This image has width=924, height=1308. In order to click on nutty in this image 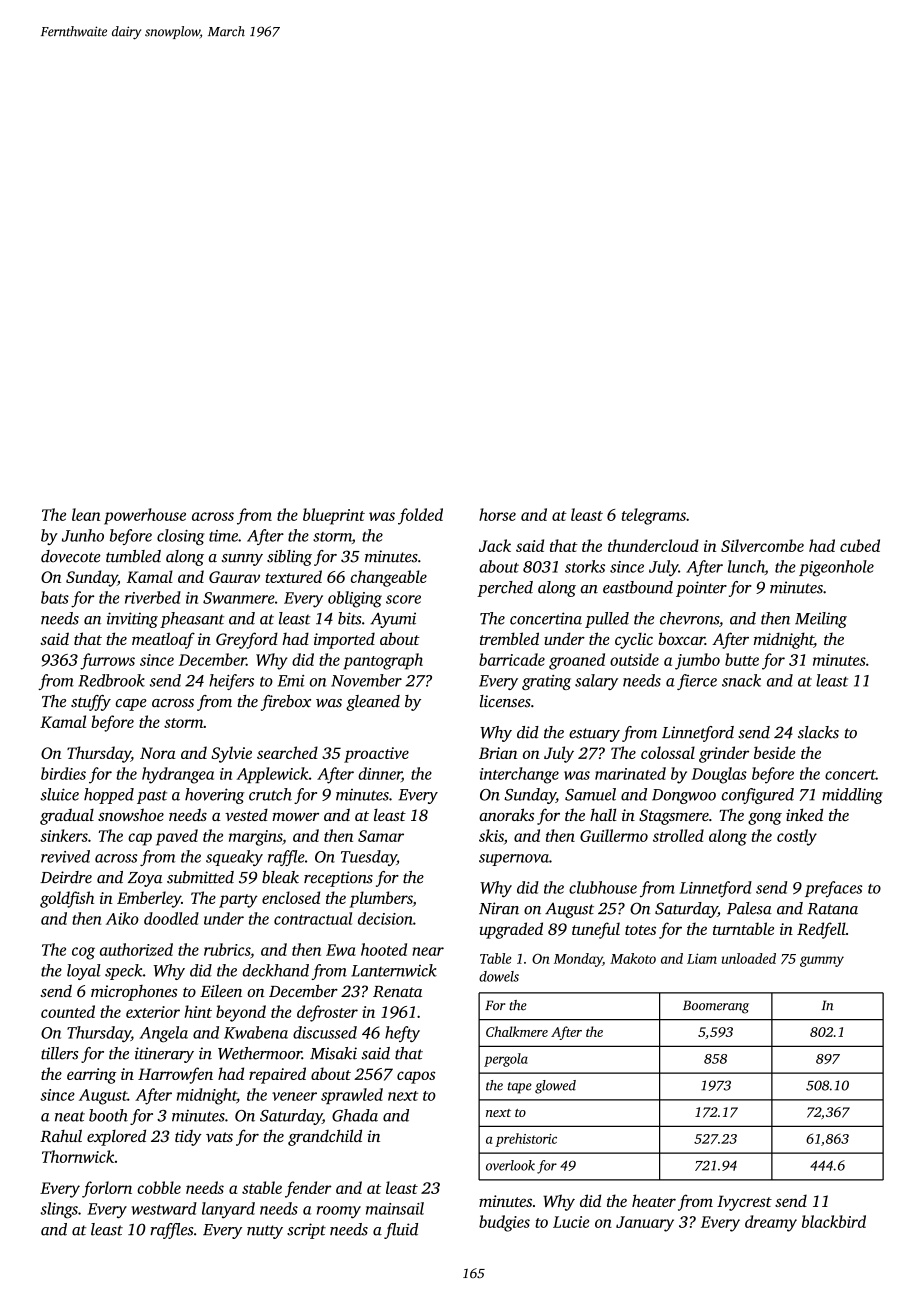, I will do `click(265, 1232)`.
